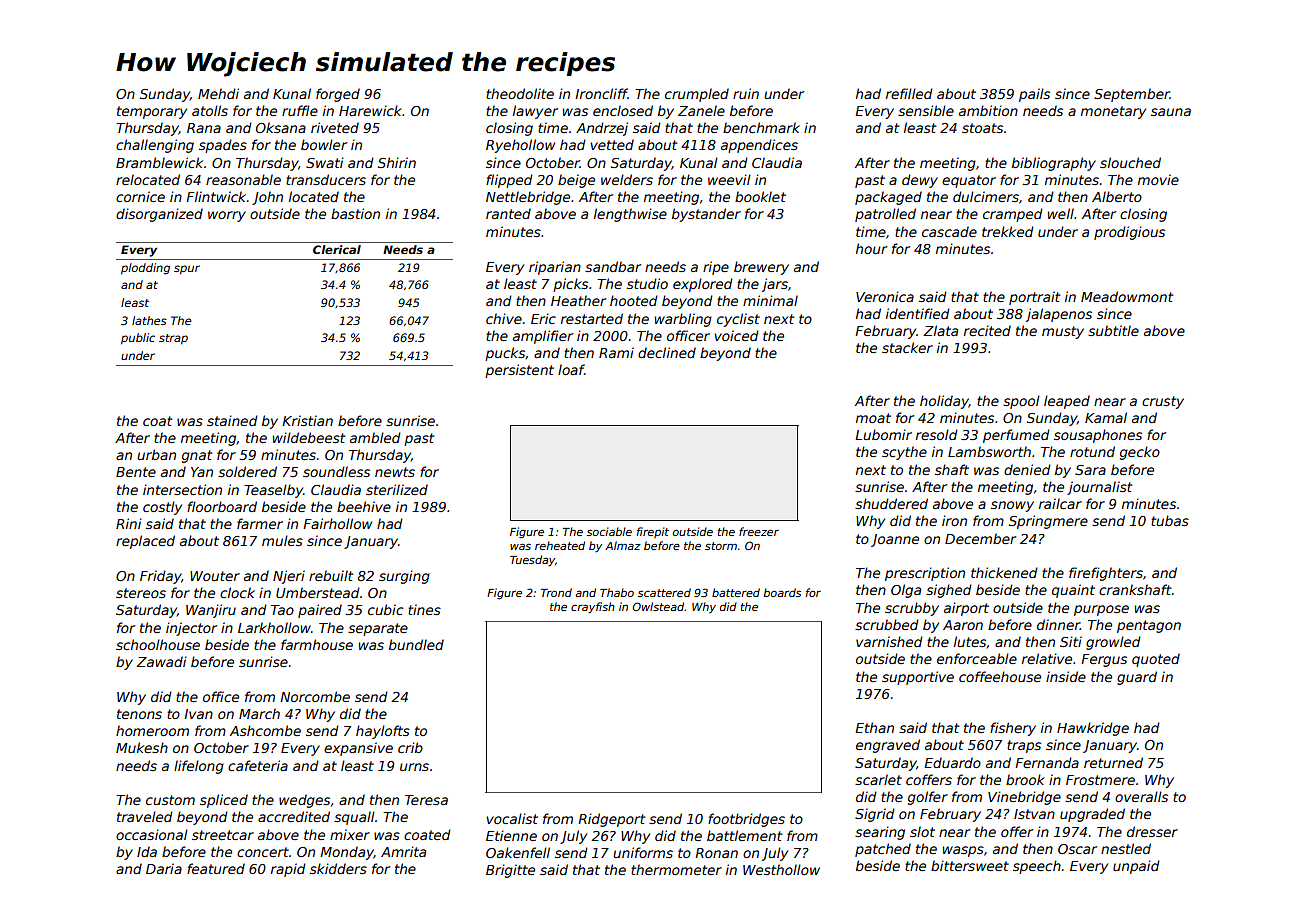  What do you see at coordinates (159, 162) in the screenshot?
I see `Bramblewick` at bounding box center [159, 162].
